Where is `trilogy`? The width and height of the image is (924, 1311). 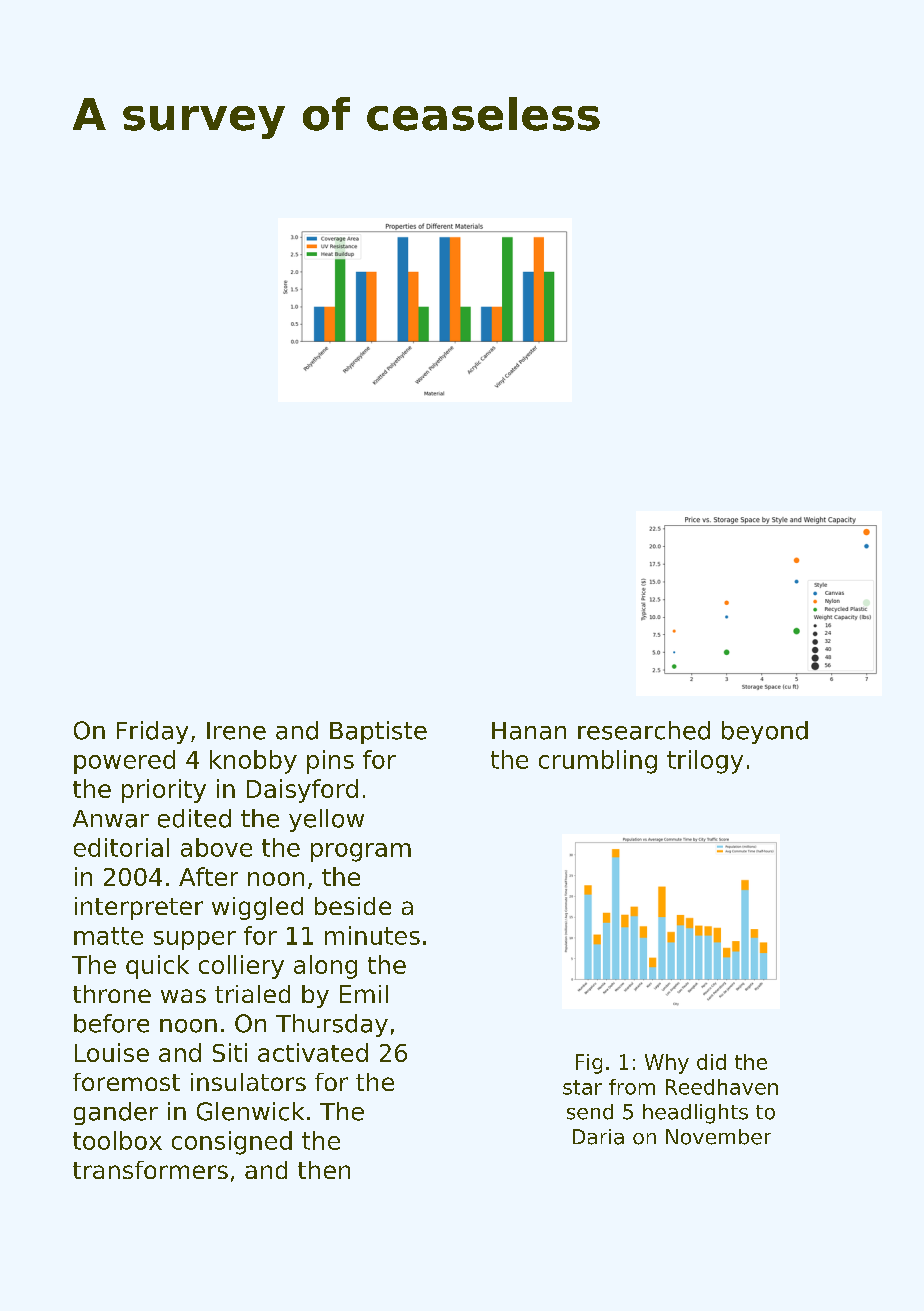 trilogy is located at coordinates (705, 762).
